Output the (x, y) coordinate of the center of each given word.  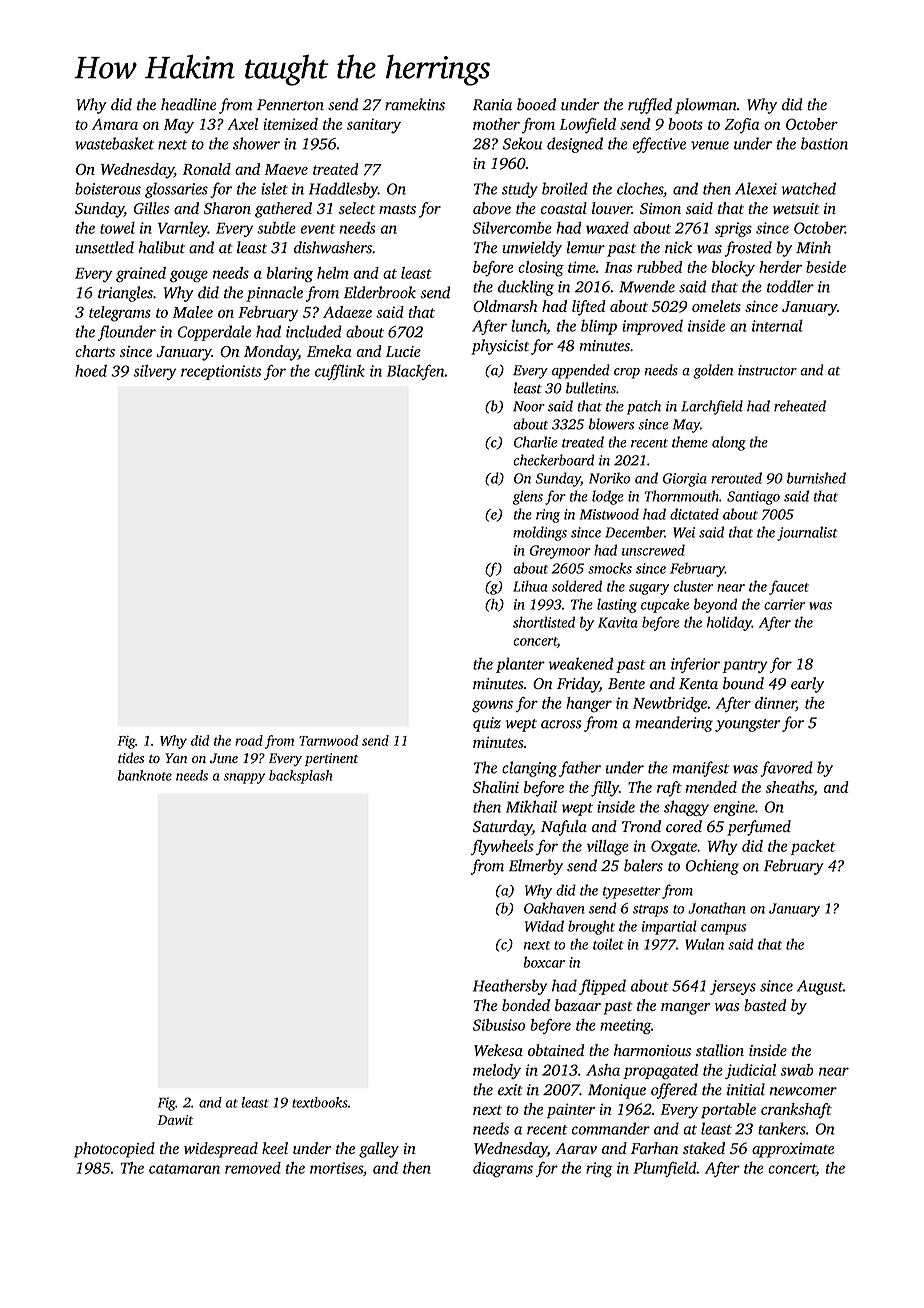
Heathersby (510, 987)
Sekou (522, 143)
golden (713, 371)
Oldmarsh (505, 306)
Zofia (742, 126)
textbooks (320, 1102)
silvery (155, 372)
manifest (701, 769)
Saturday (502, 828)
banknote (145, 775)
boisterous (108, 188)
